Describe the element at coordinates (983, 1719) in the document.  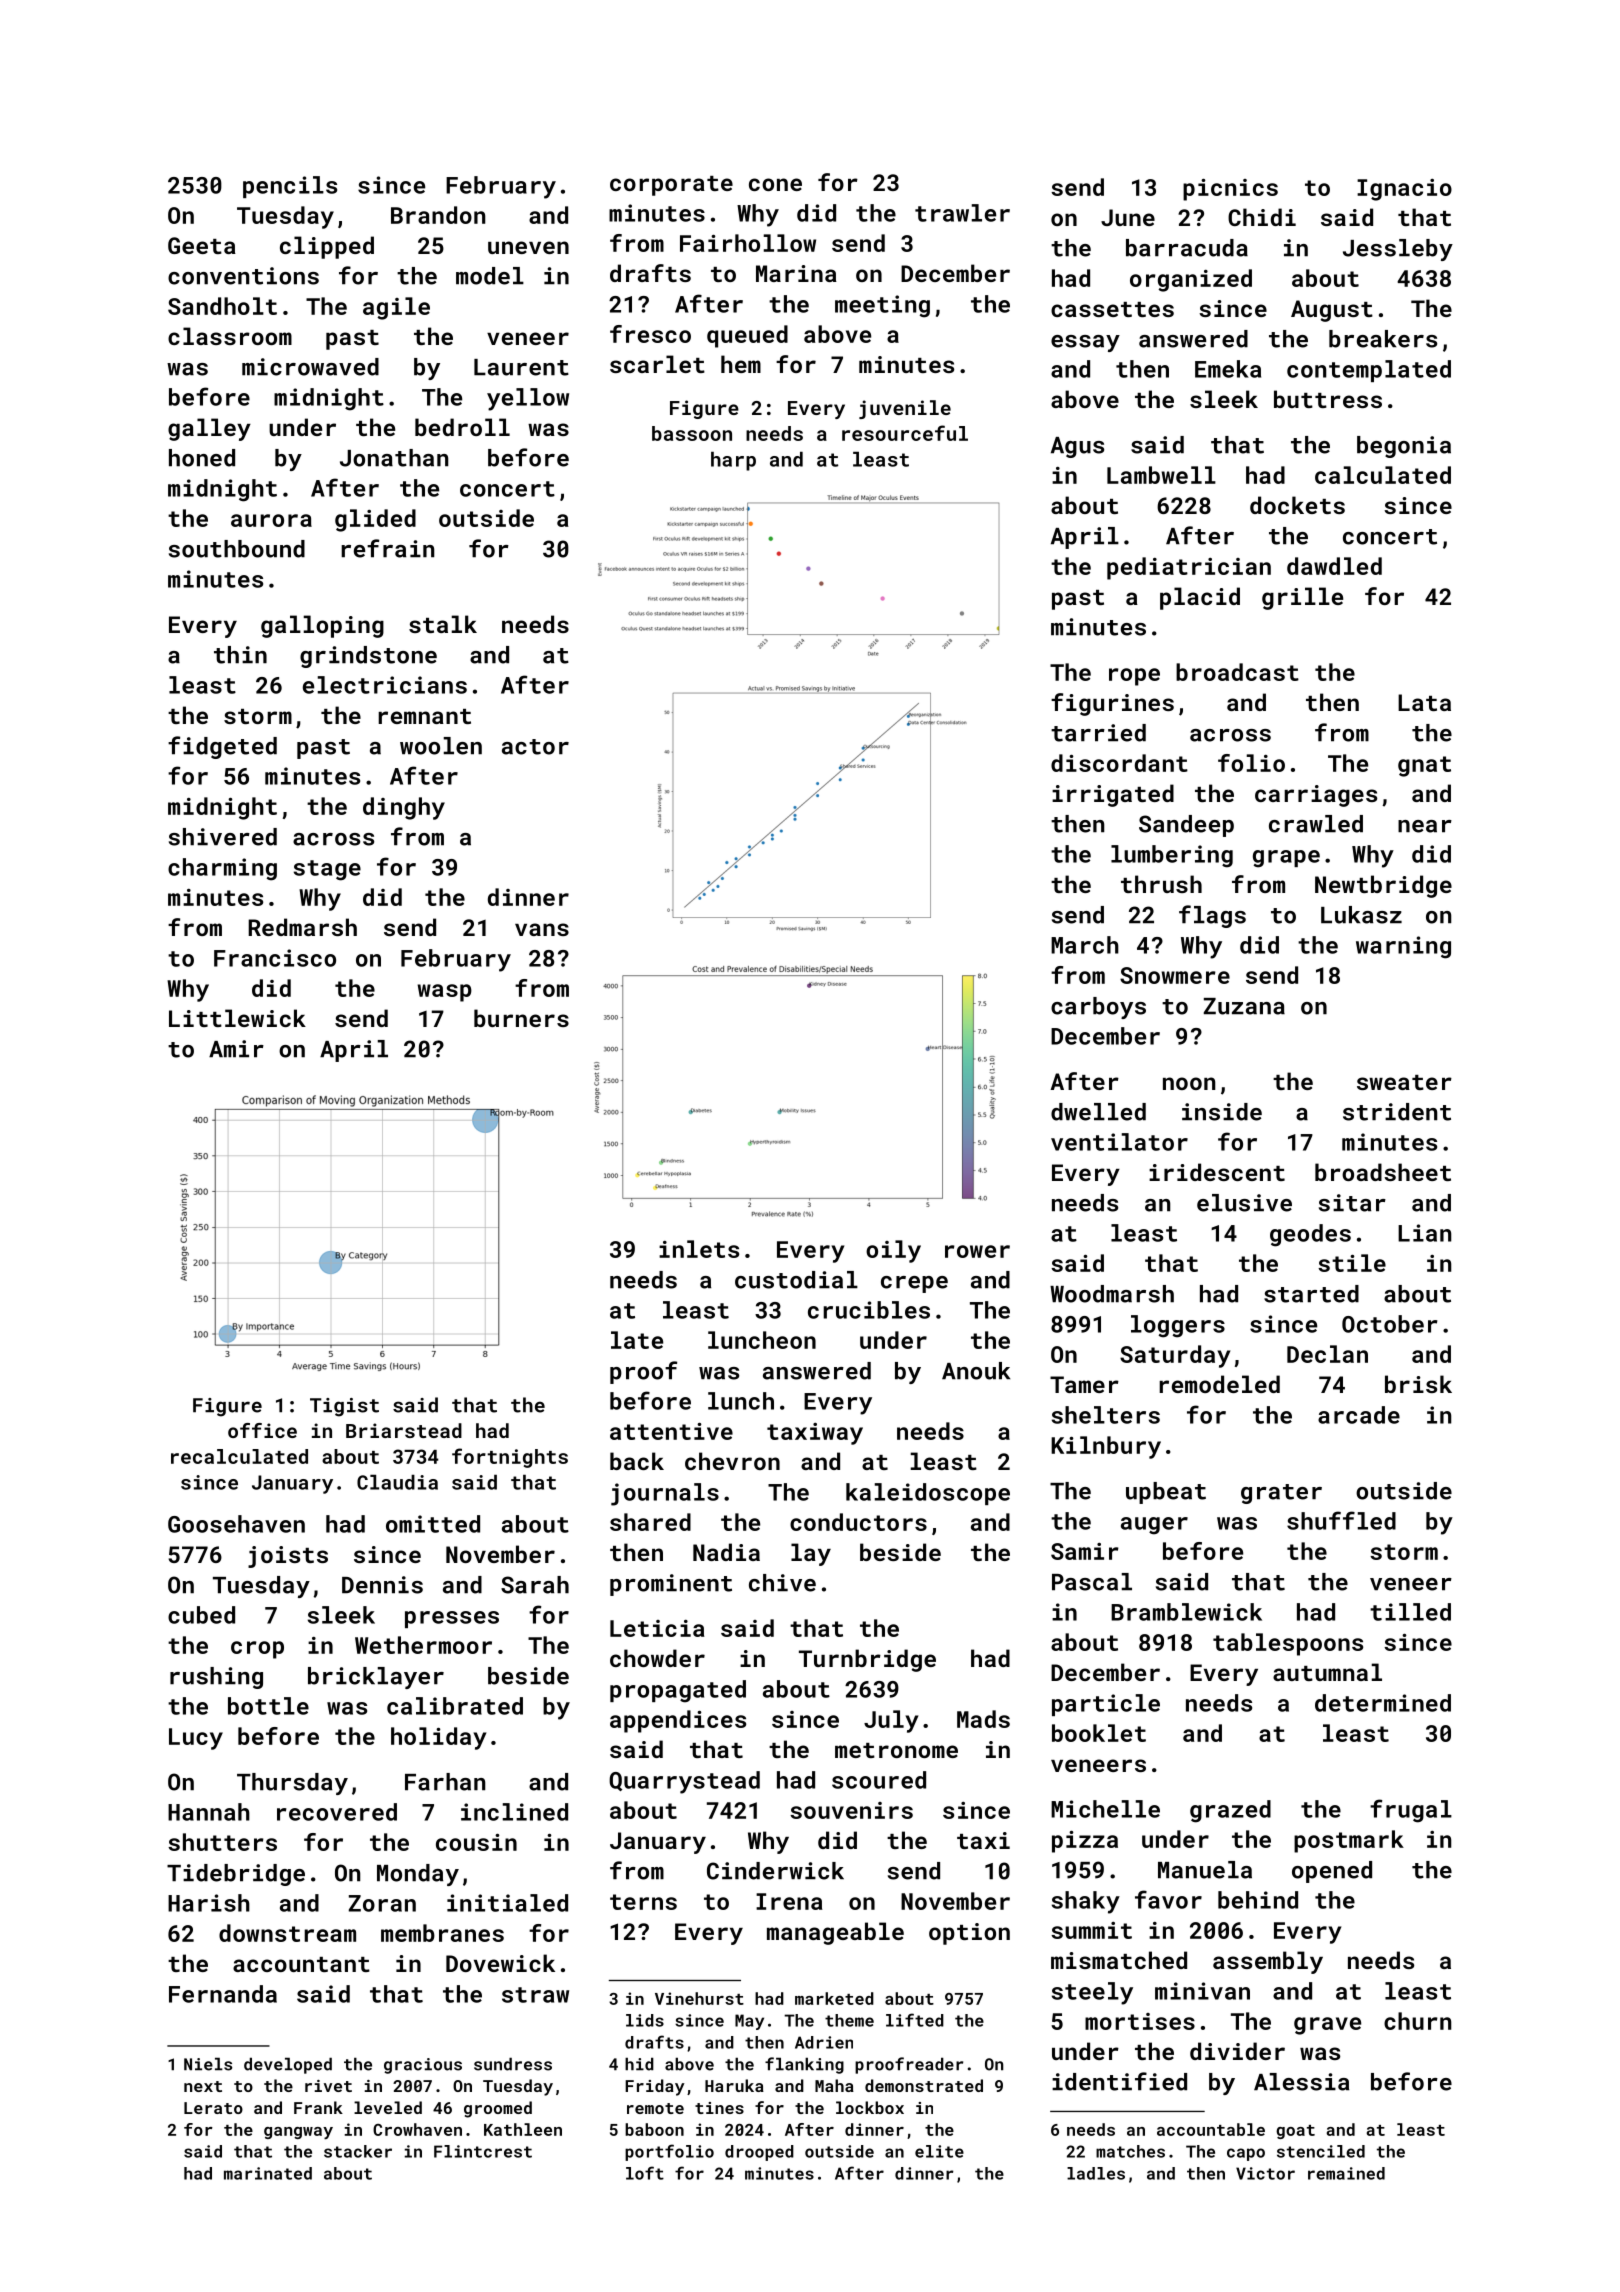
I see `Mads` at that location.
